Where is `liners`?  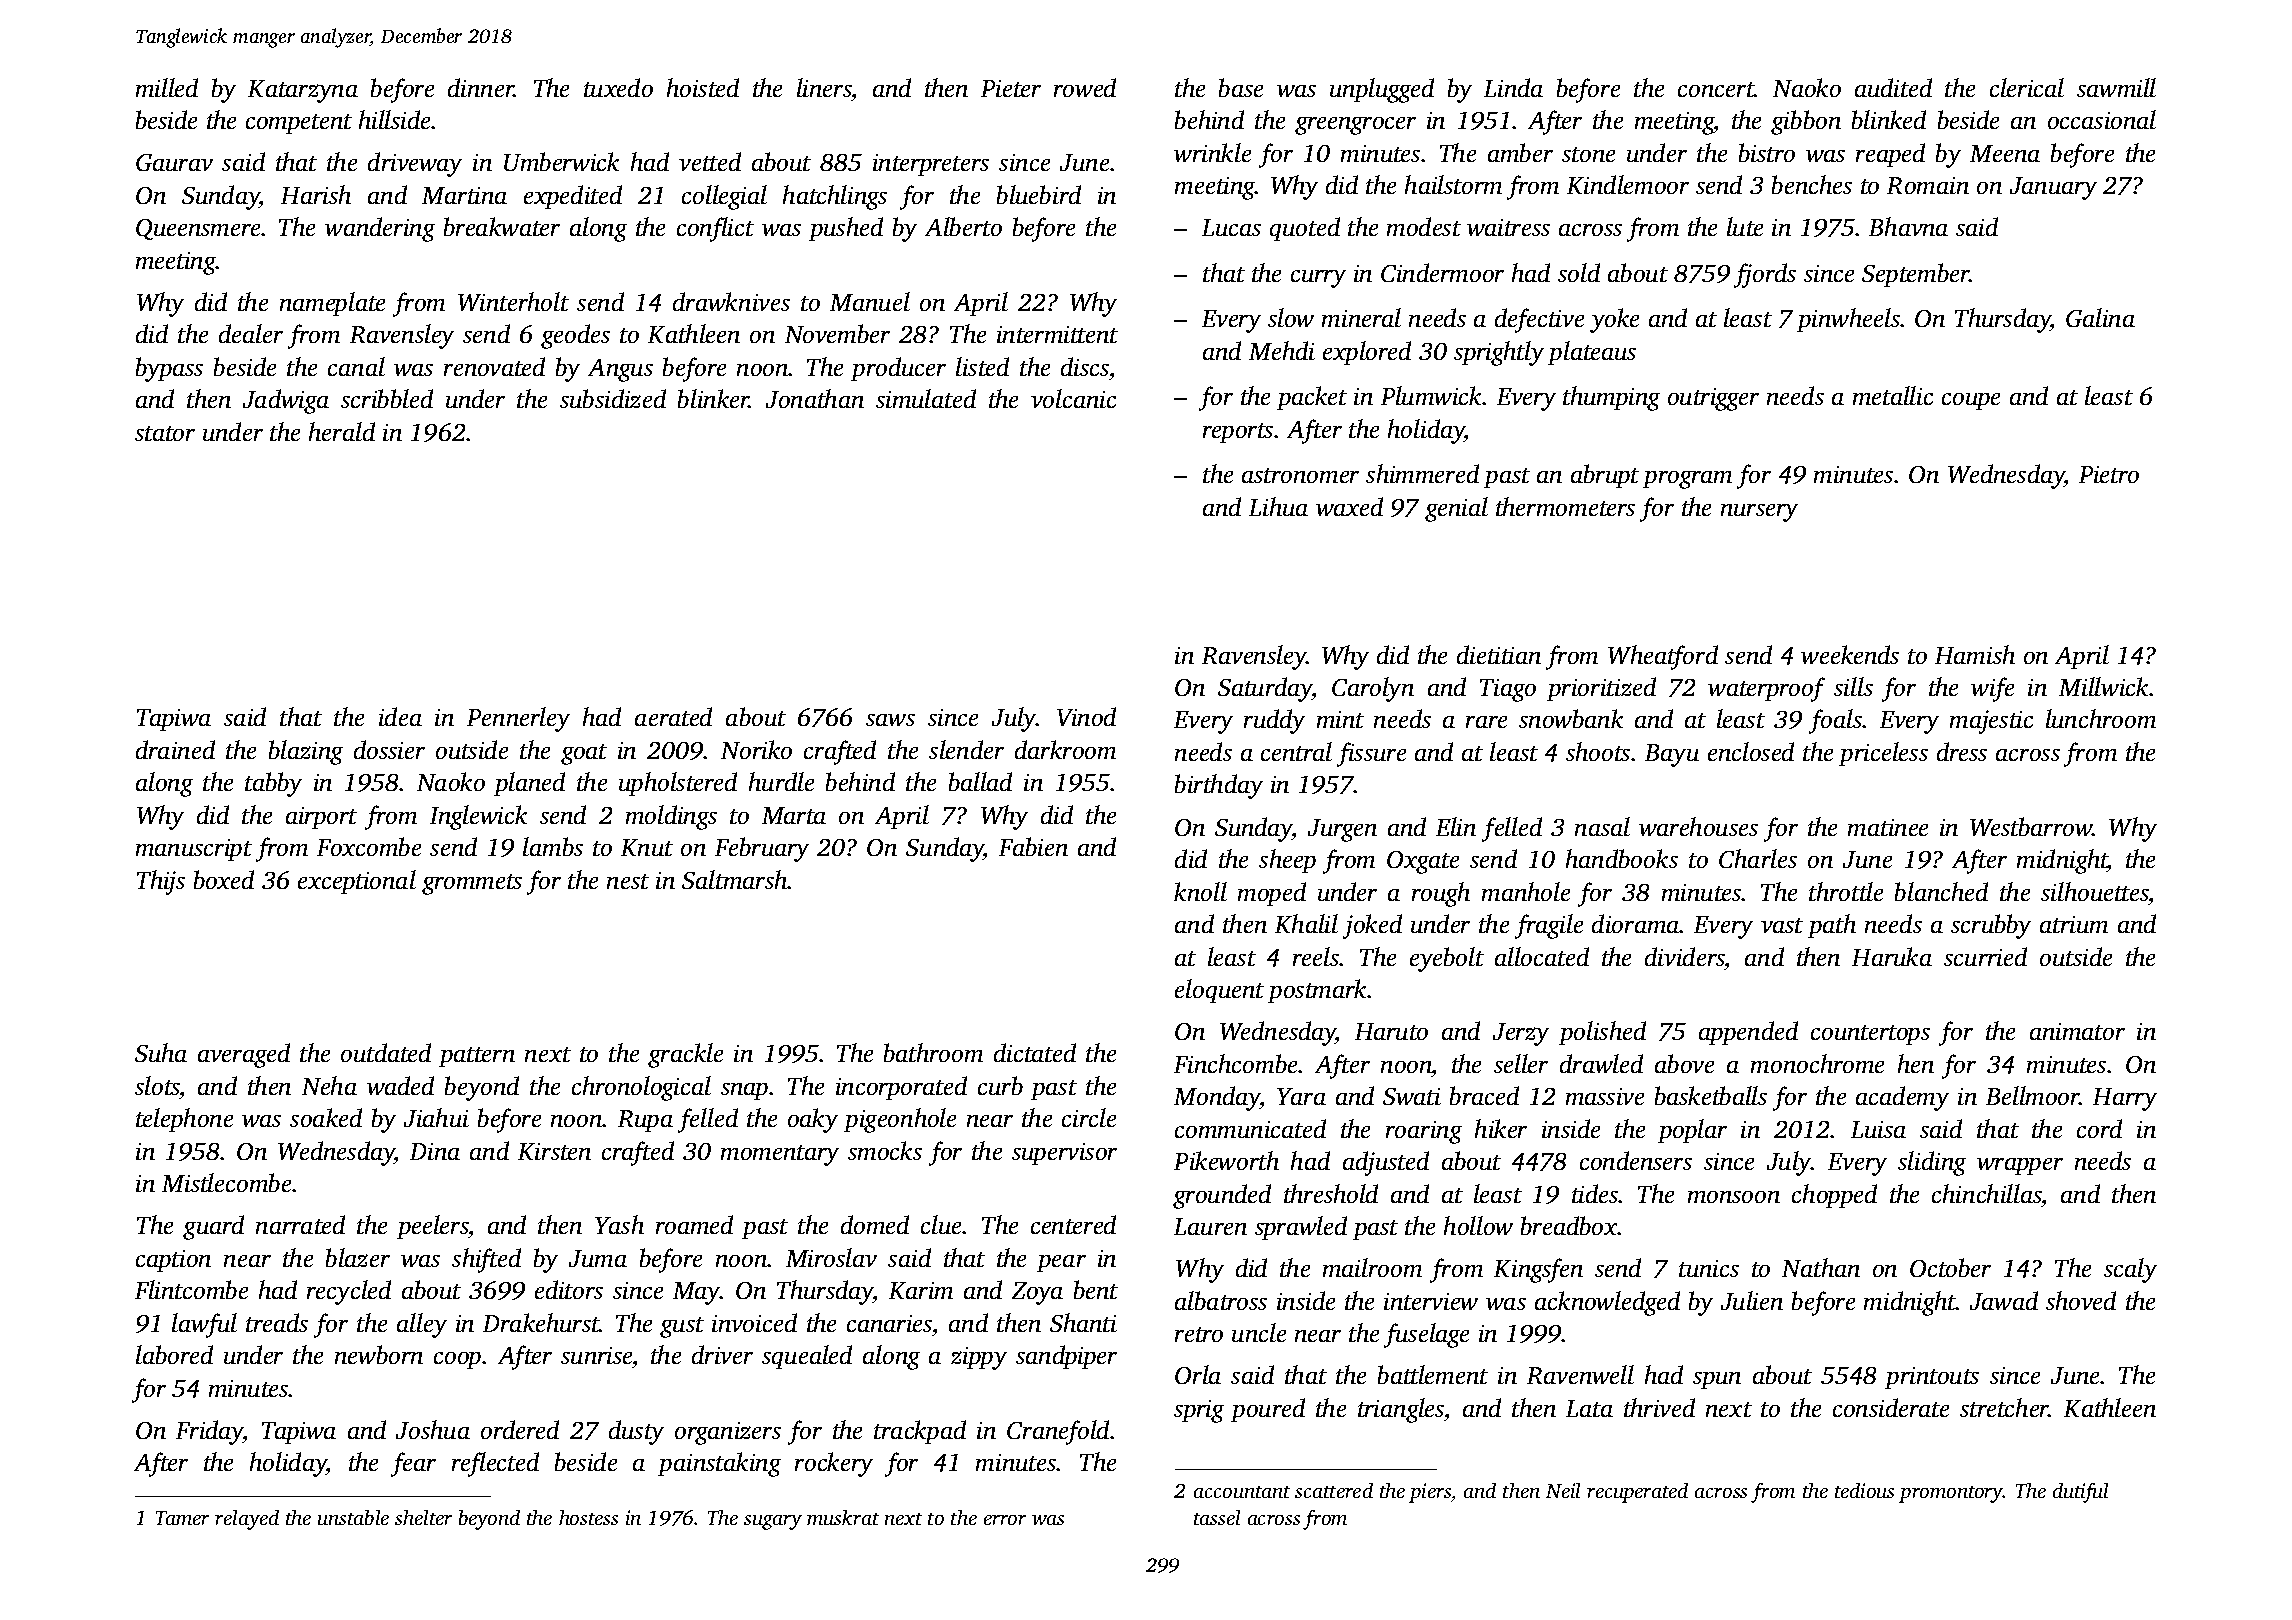 liners is located at coordinates (824, 87).
